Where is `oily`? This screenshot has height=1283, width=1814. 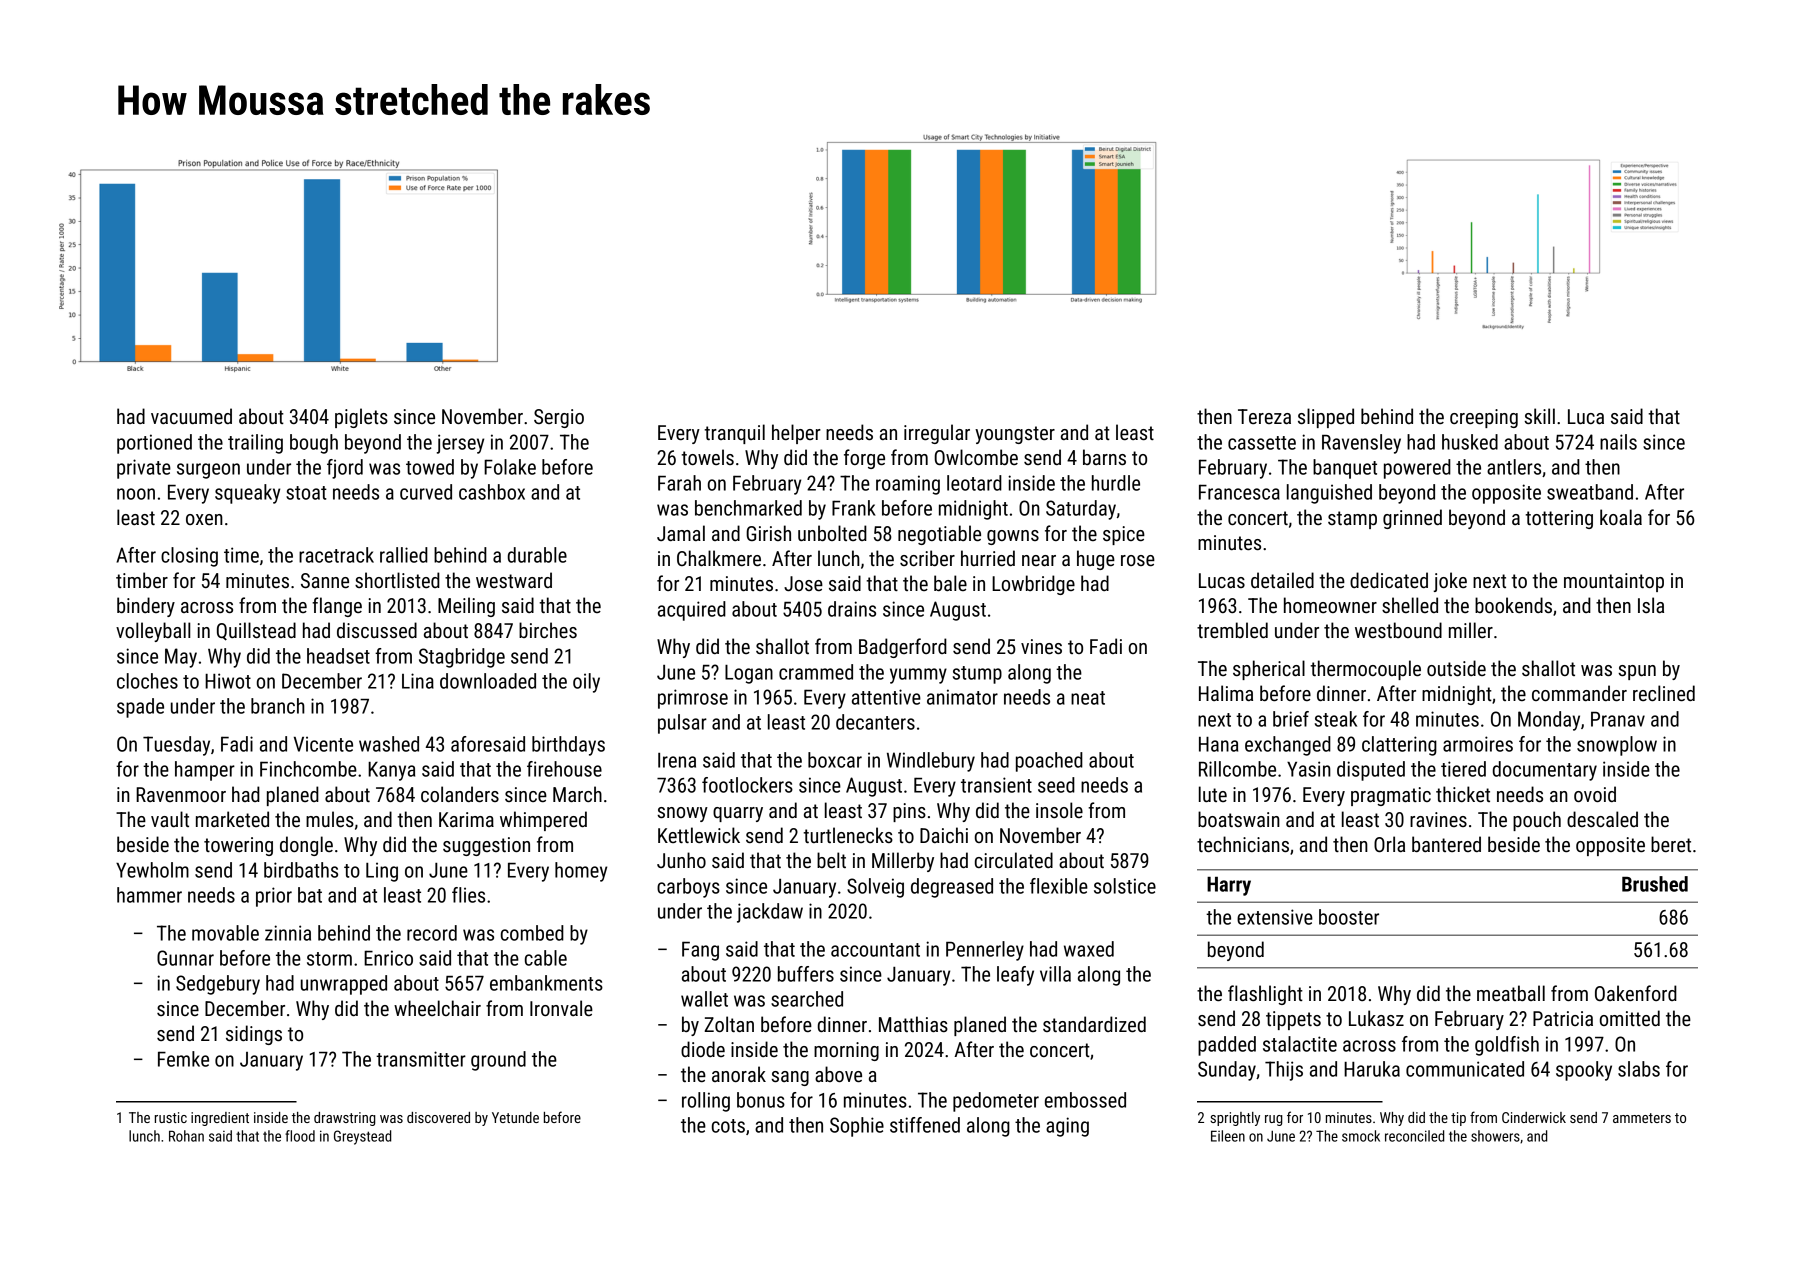 oily is located at coordinates (586, 683).
